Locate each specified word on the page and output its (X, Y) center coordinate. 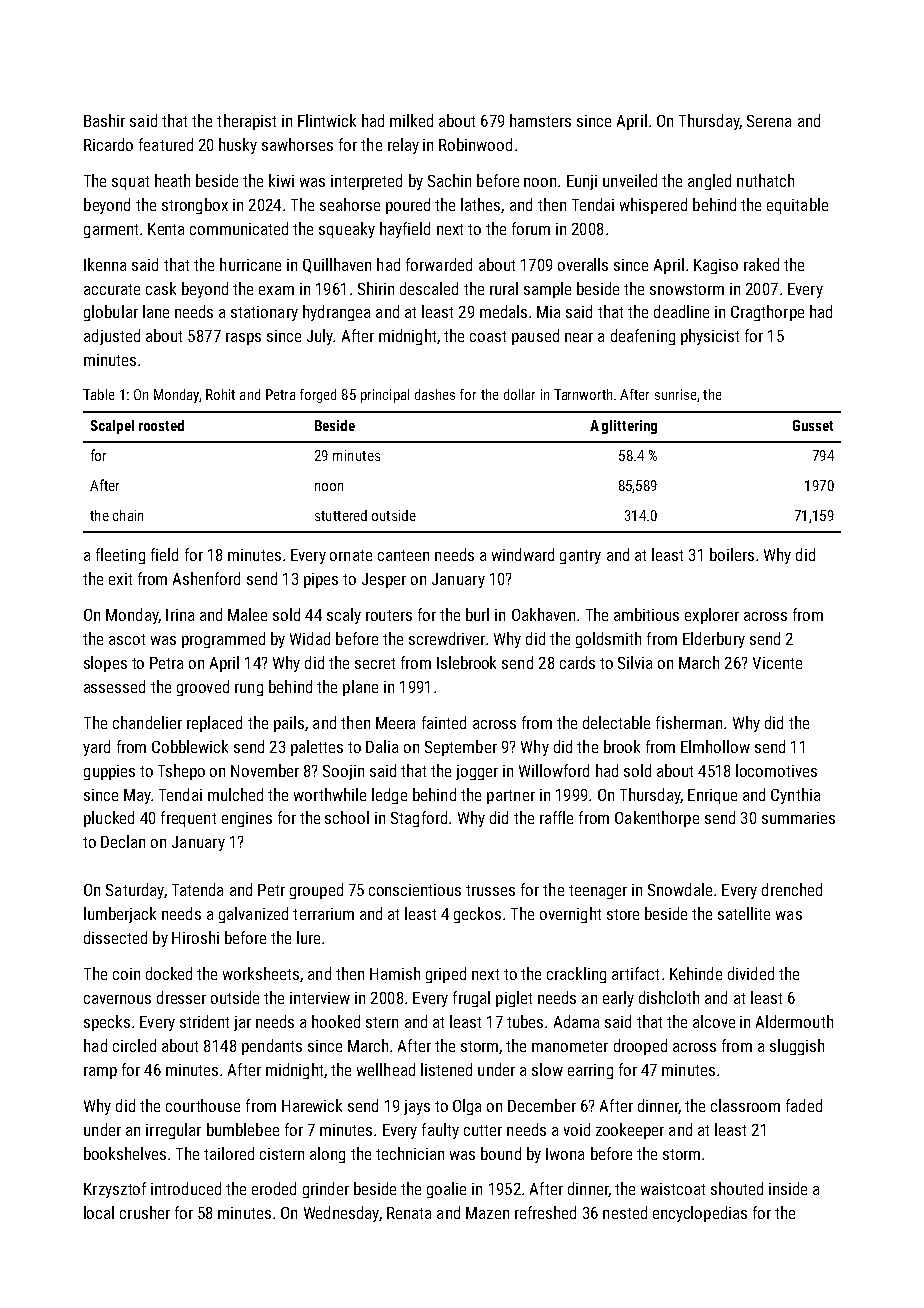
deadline (681, 311)
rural (504, 288)
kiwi (281, 180)
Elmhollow (715, 746)
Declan (123, 841)
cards (577, 662)
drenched (792, 889)
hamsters (540, 120)
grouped (316, 891)
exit (120, 579)
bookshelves (125, 1153)
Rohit (220, 394)
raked (761, 264)
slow (547, 1069)
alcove (714, 1021)
